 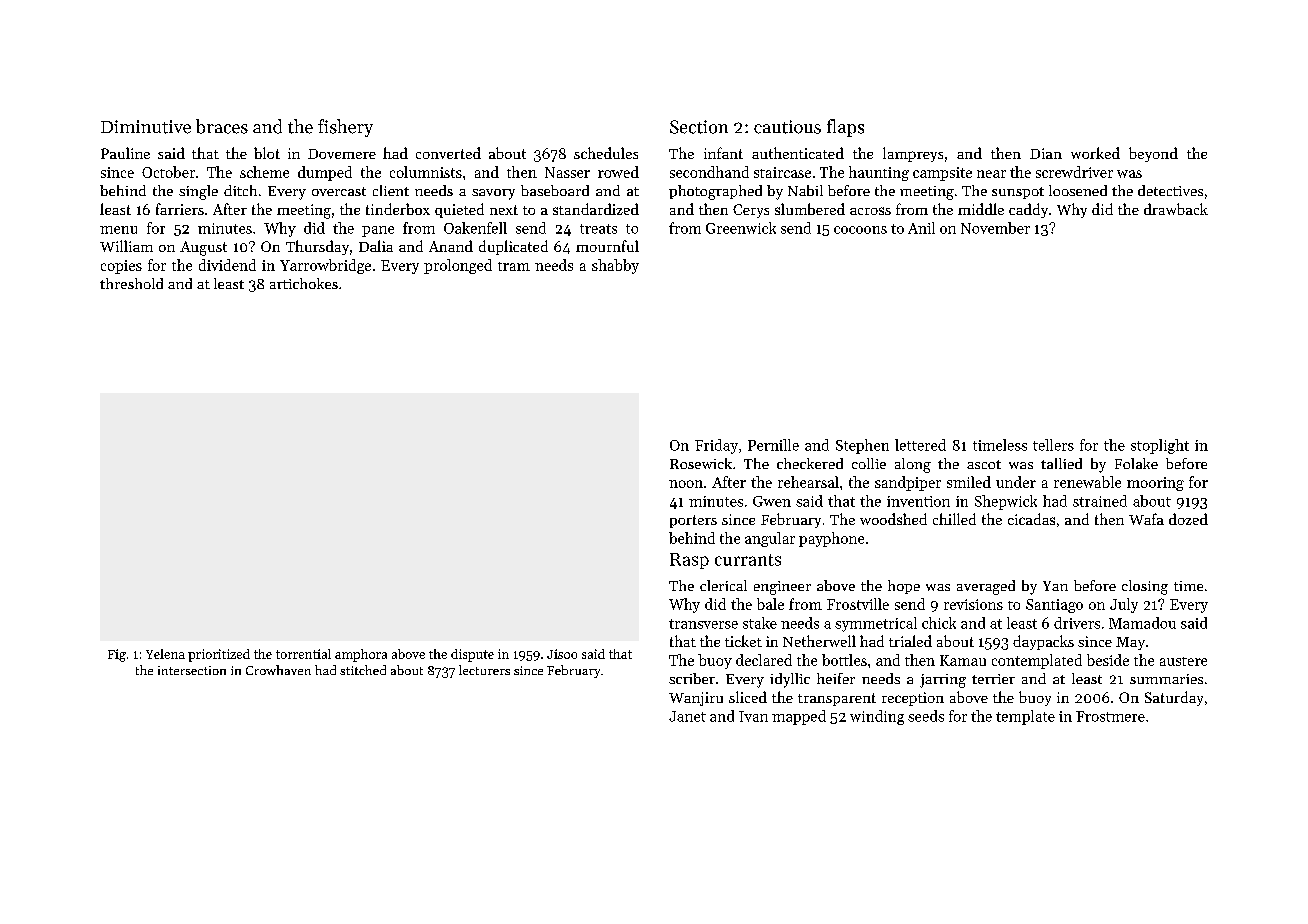 I want to click on bale, so click(x=770, y=604).
